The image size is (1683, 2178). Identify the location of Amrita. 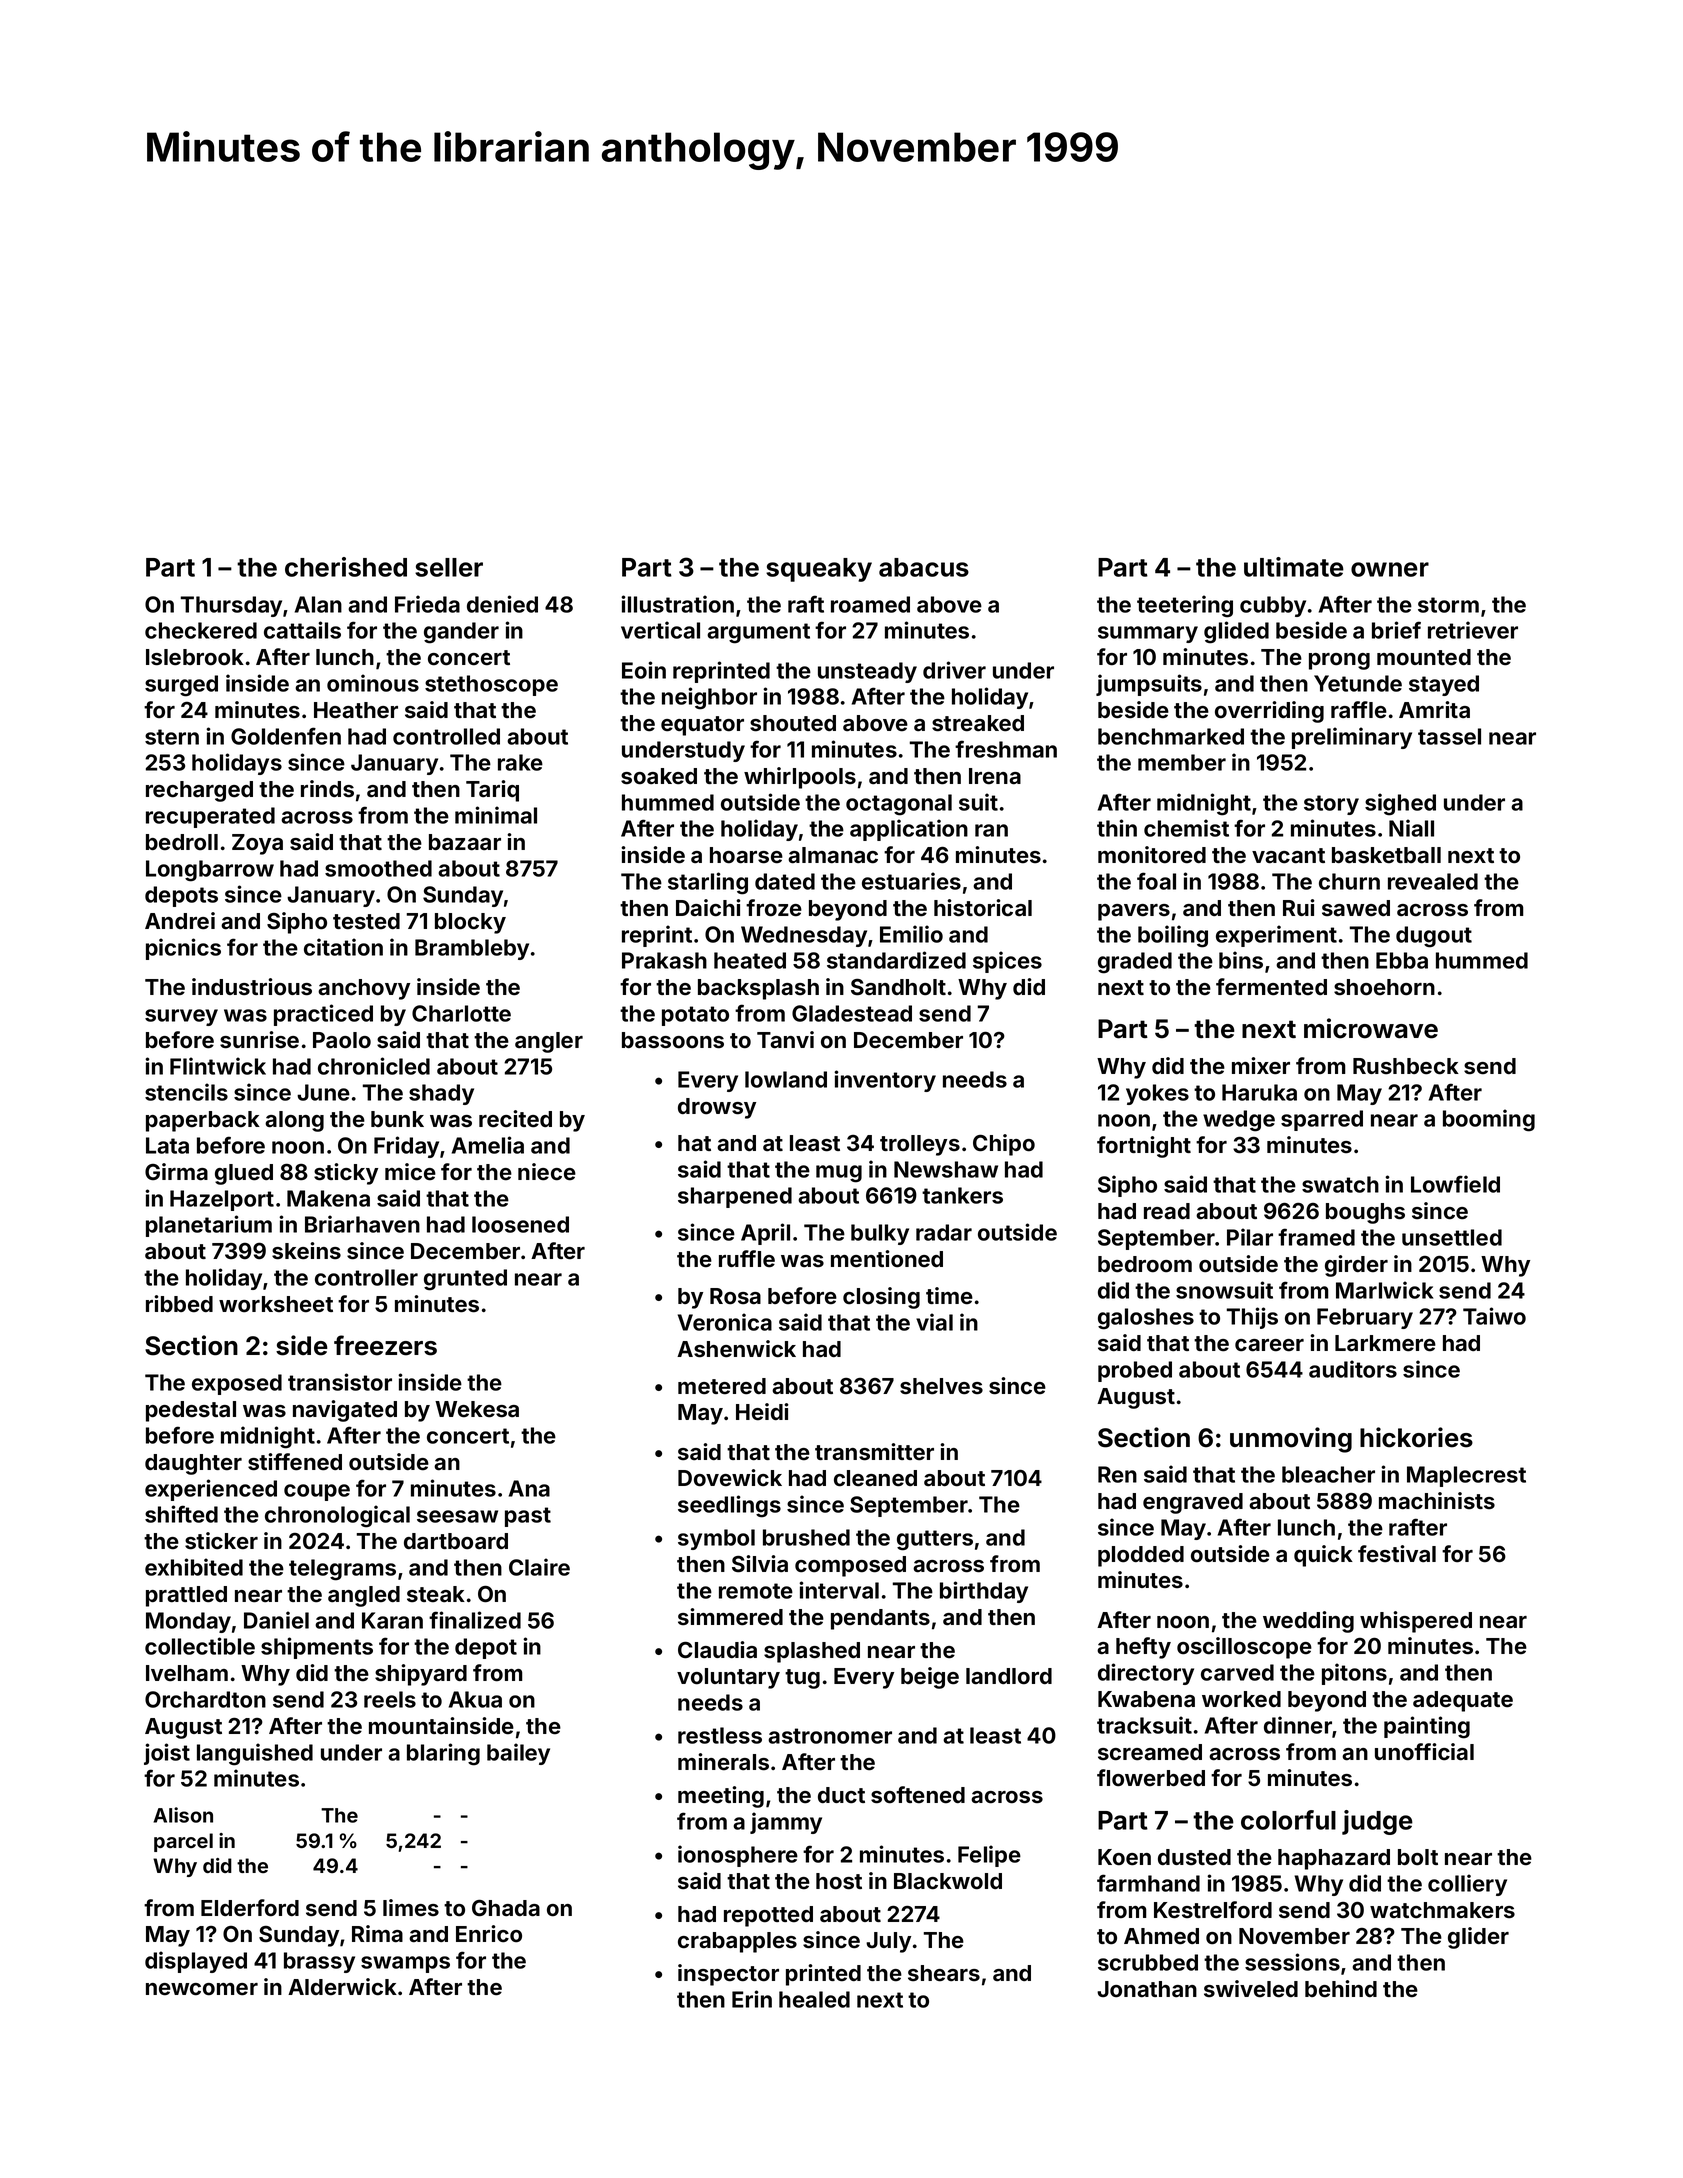
(1434, 710).
